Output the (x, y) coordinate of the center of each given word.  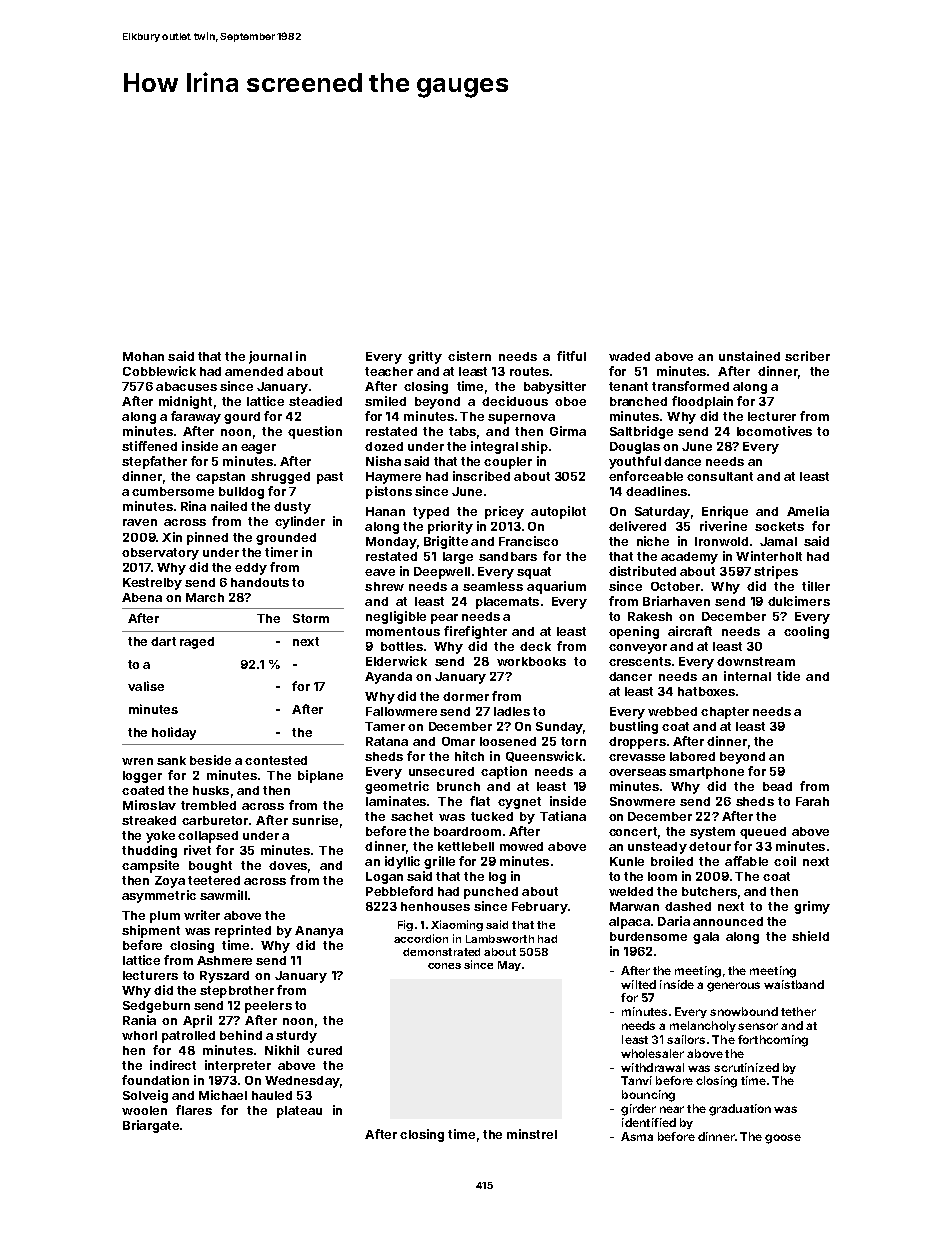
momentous (403, 631)
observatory (160, 554)
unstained (749, 356)
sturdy (296, 1037)
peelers (268, 1007)
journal (270, 357)
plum (165, 917)
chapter (725, 713)
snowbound (744, 1011)
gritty (425, 357)
